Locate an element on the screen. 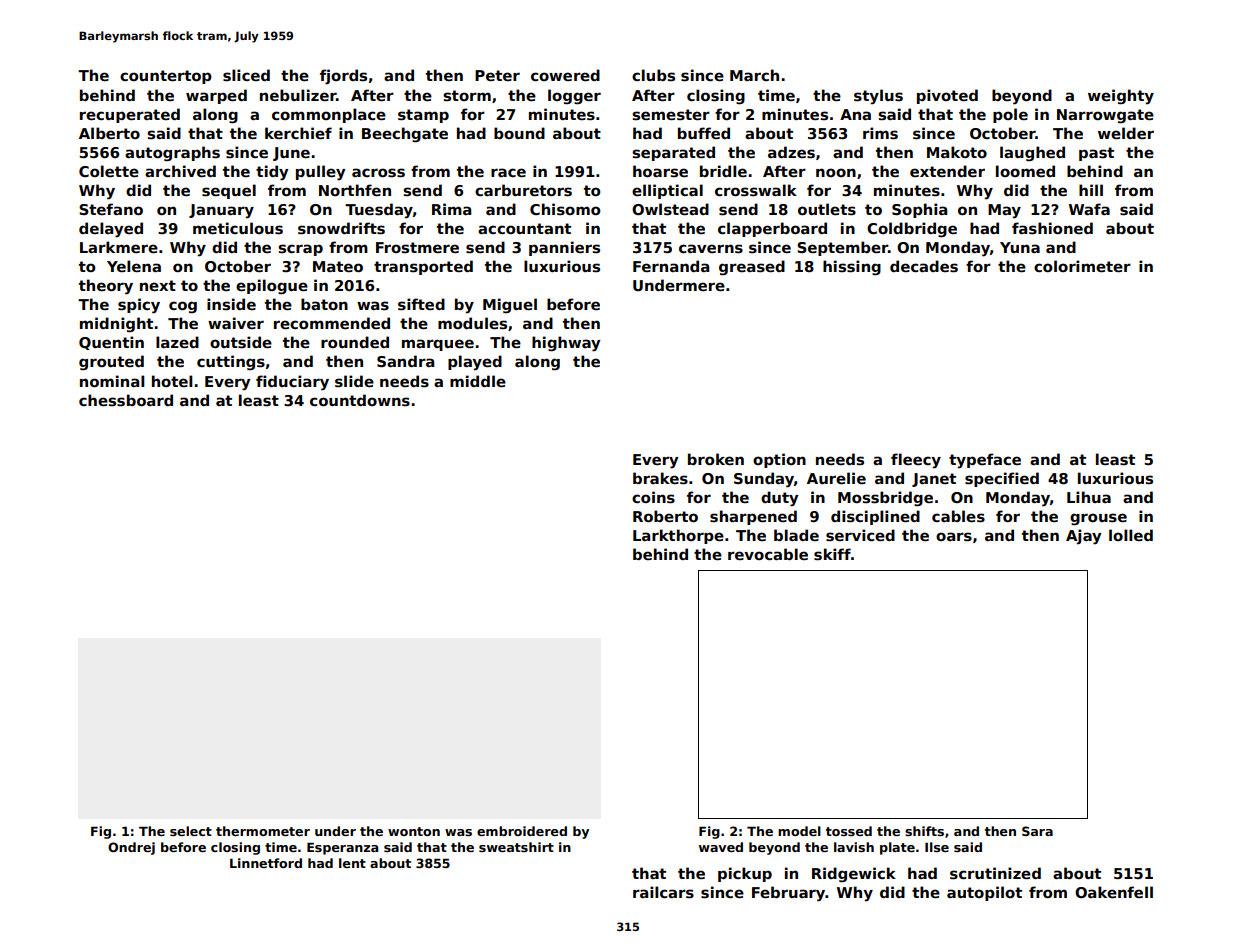  hotel is located at coordinates (172, 381).
